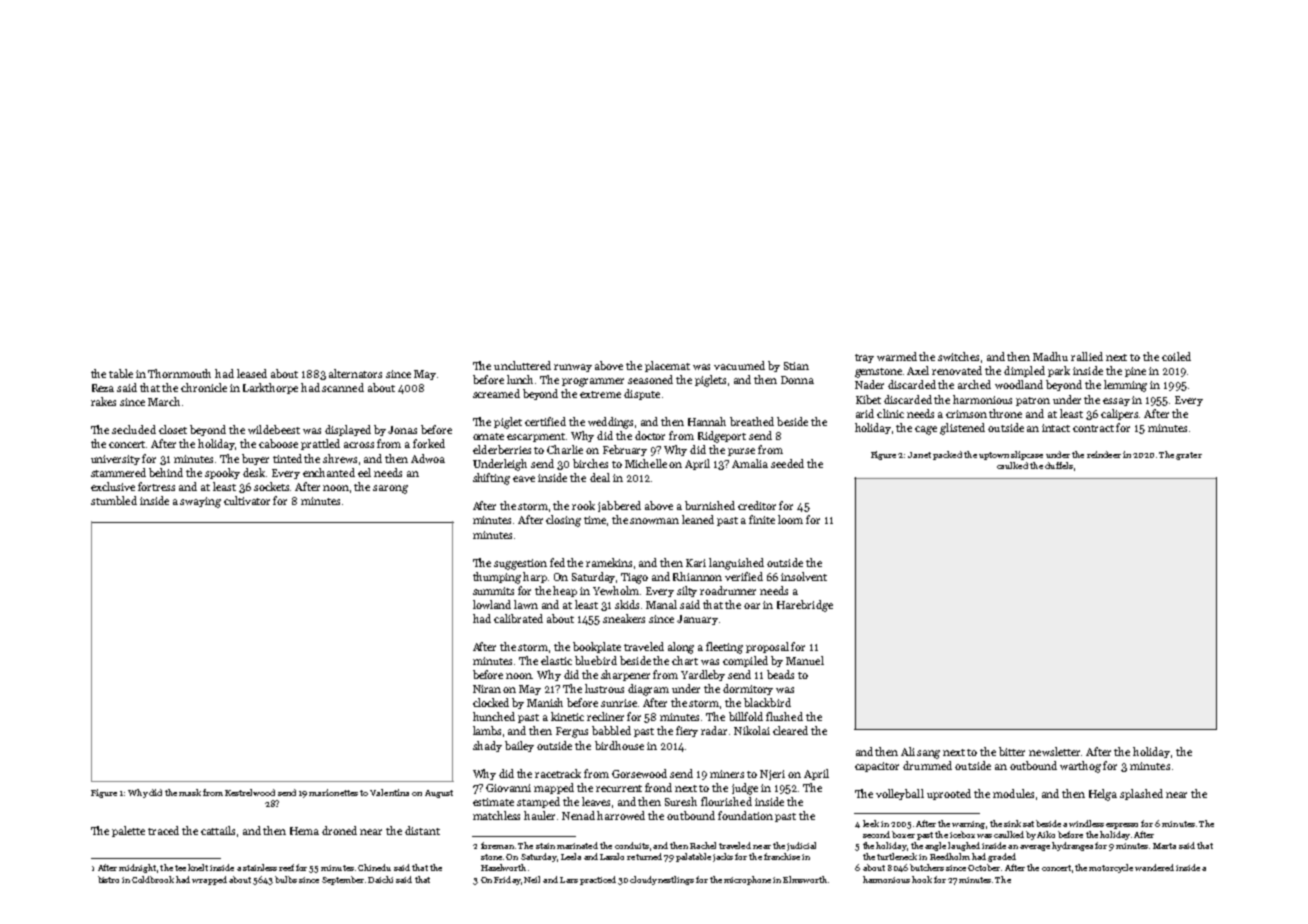 This screenshot has width=1308, height=924. Describe the element at coordinates (1141, 794) in the screenshot. I see `splashed` at that location.
